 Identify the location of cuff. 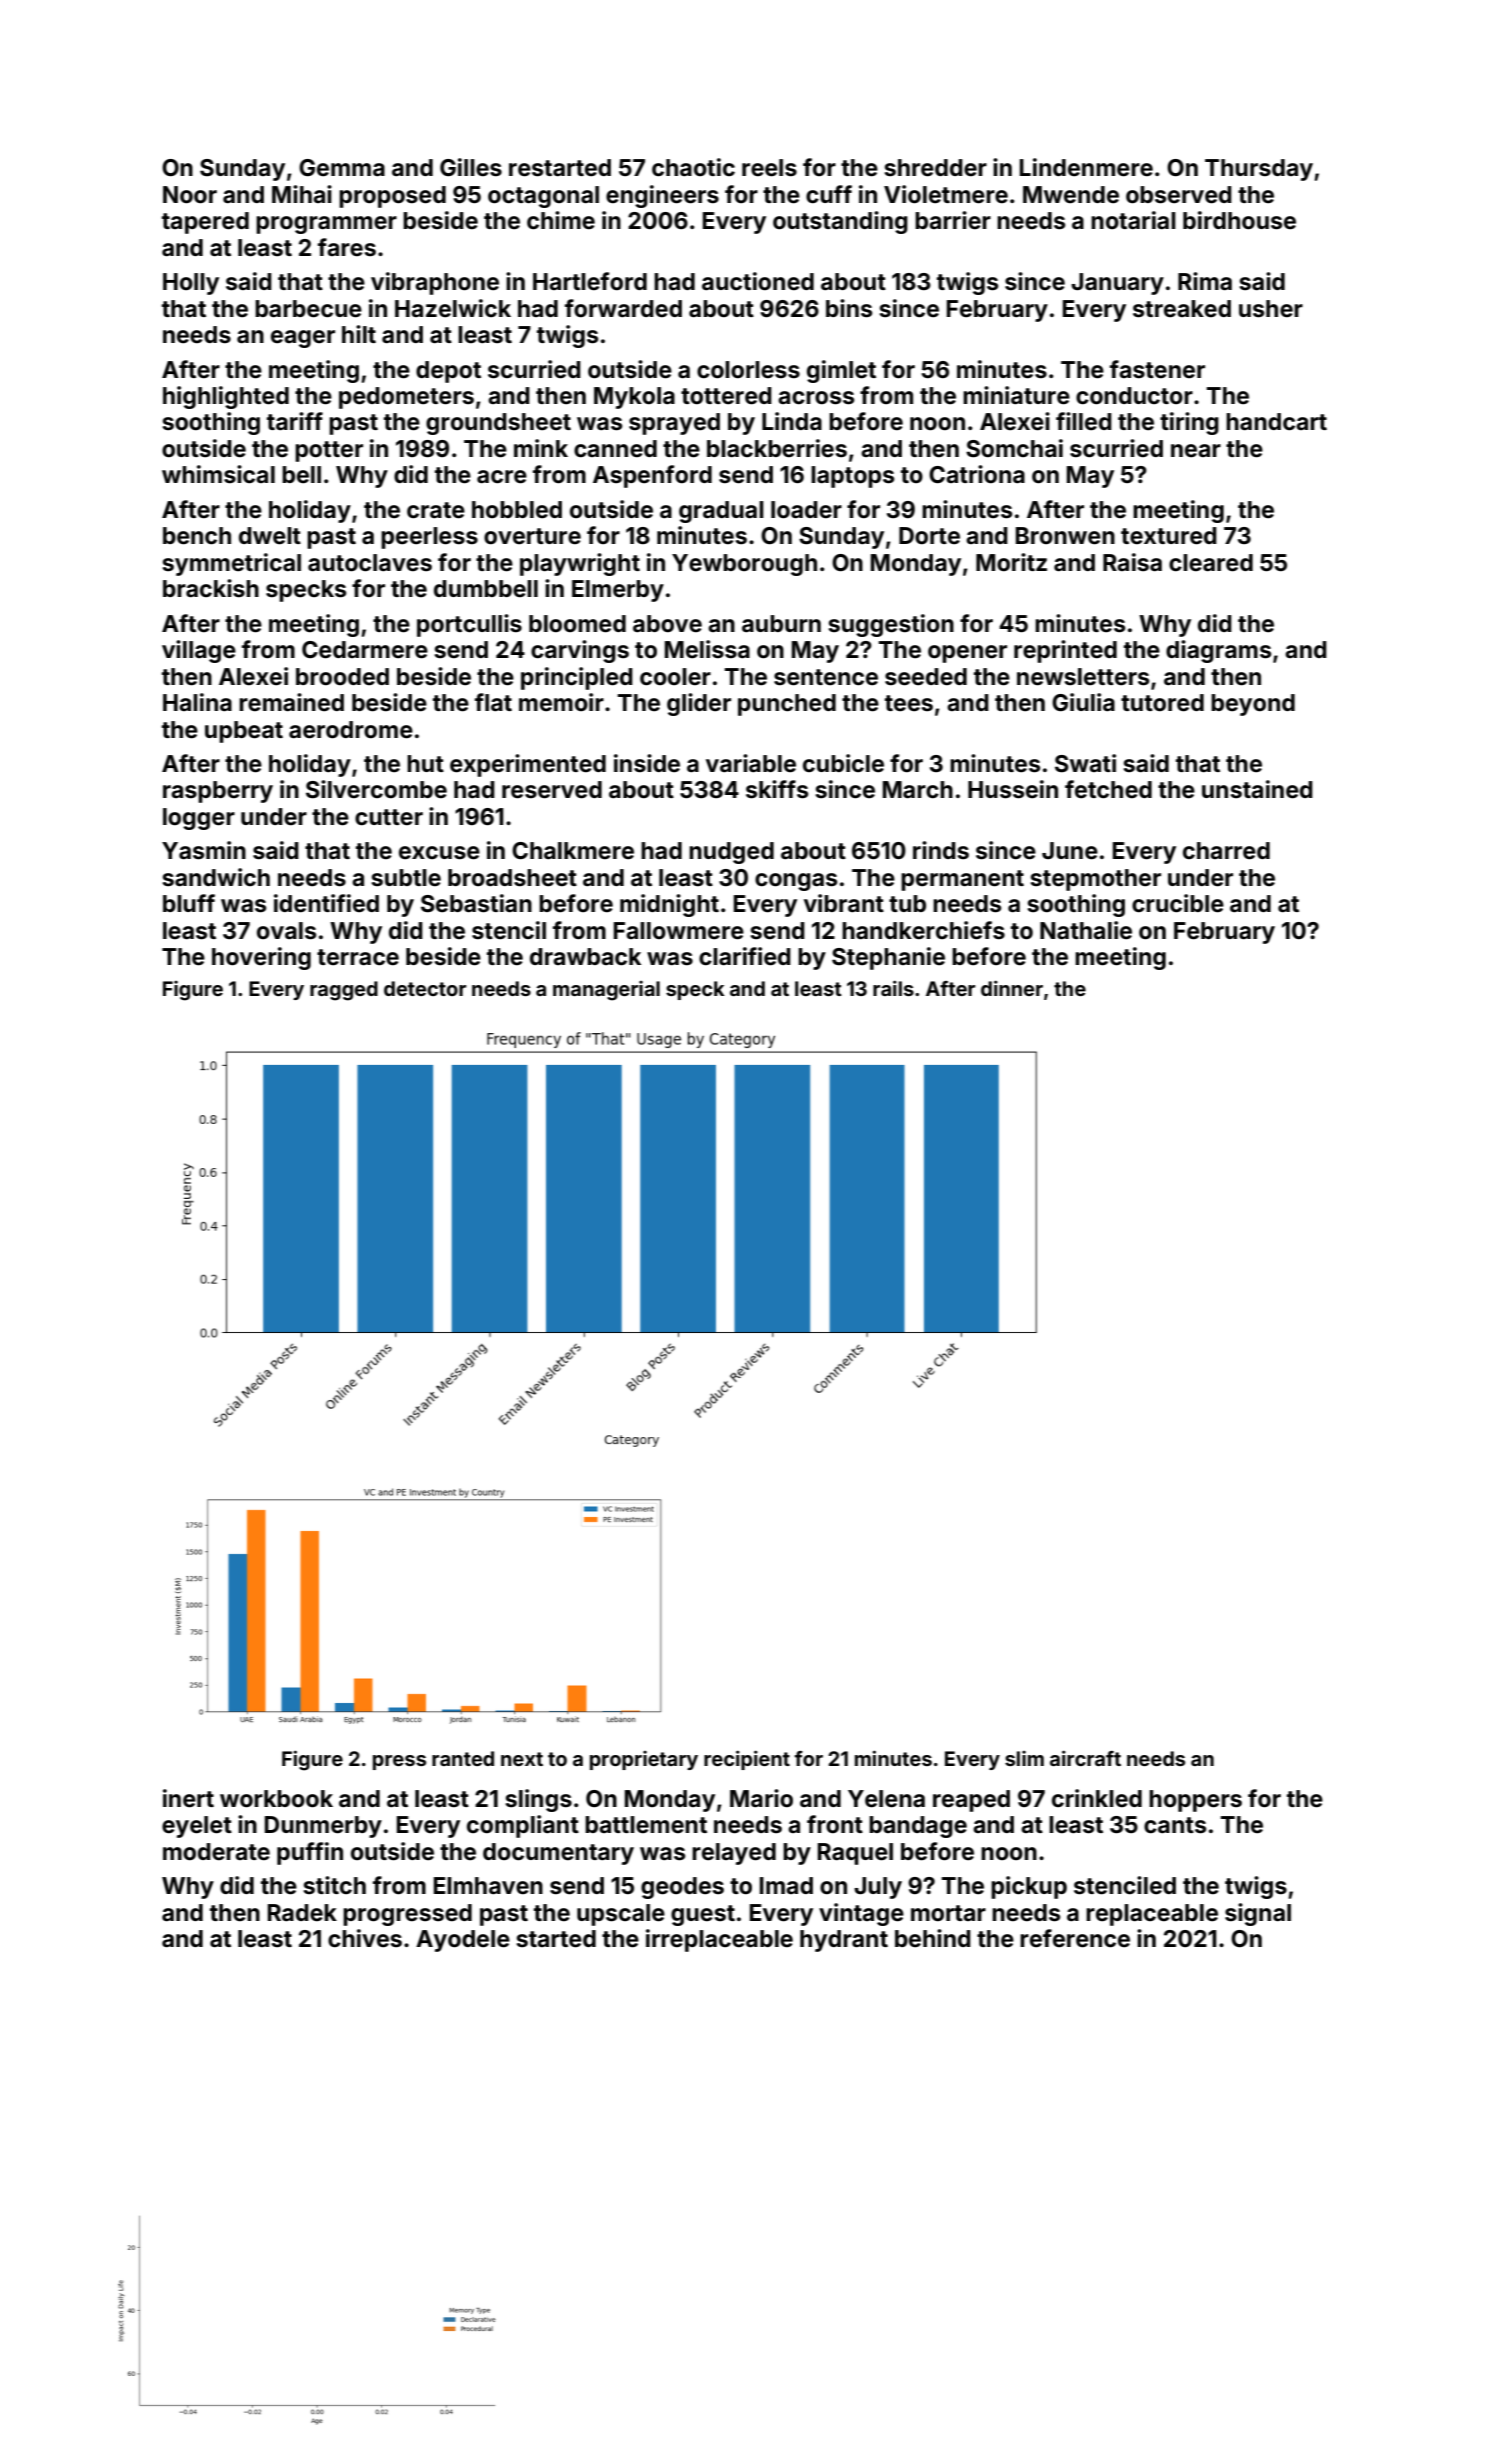
(829, 194).
